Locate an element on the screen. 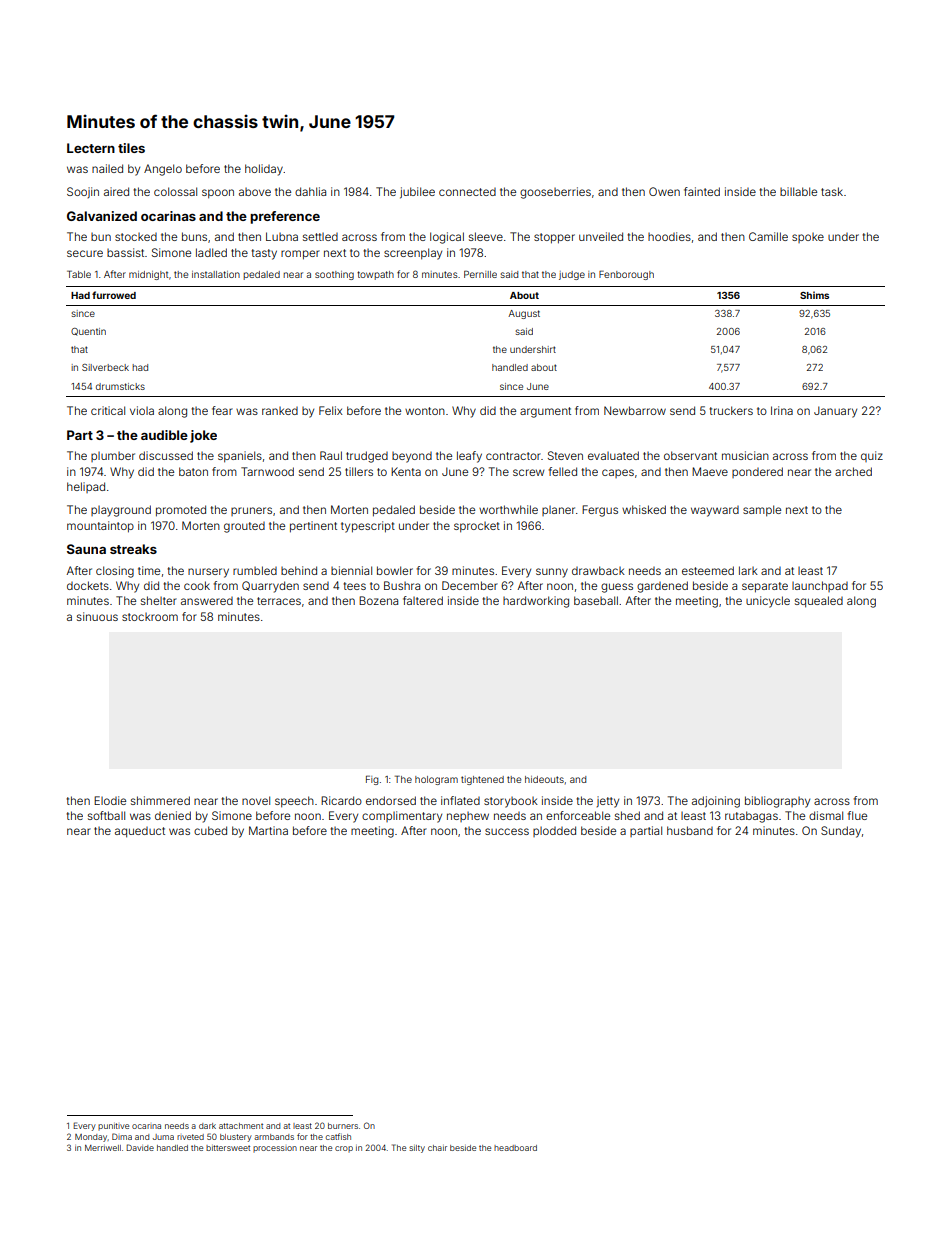 Image resolution: width=952 pixels, height=1233 pixels. holiday is located at coordinates (264, 170).
